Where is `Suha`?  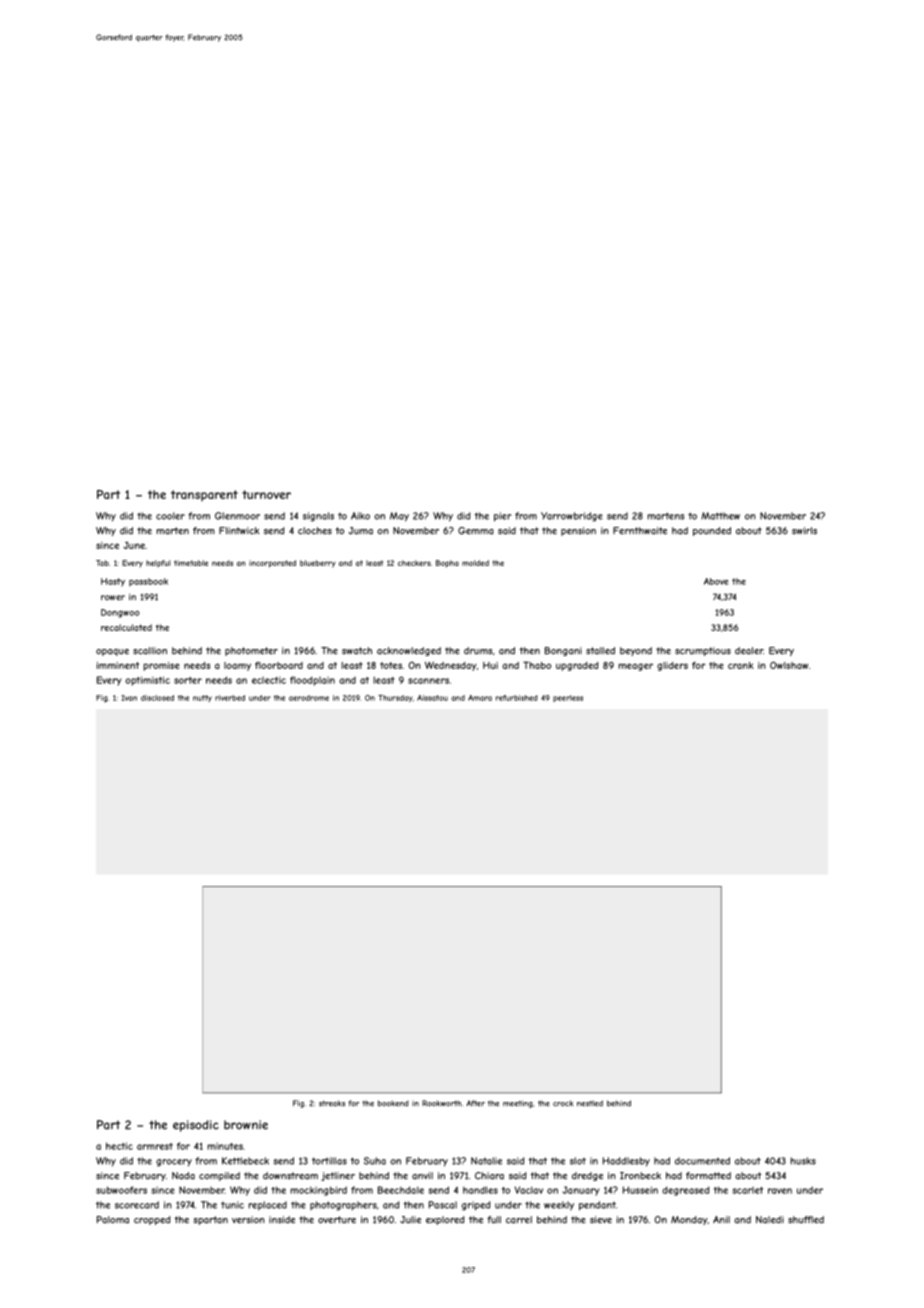
Suha is located at coordinates (375, 1161).
